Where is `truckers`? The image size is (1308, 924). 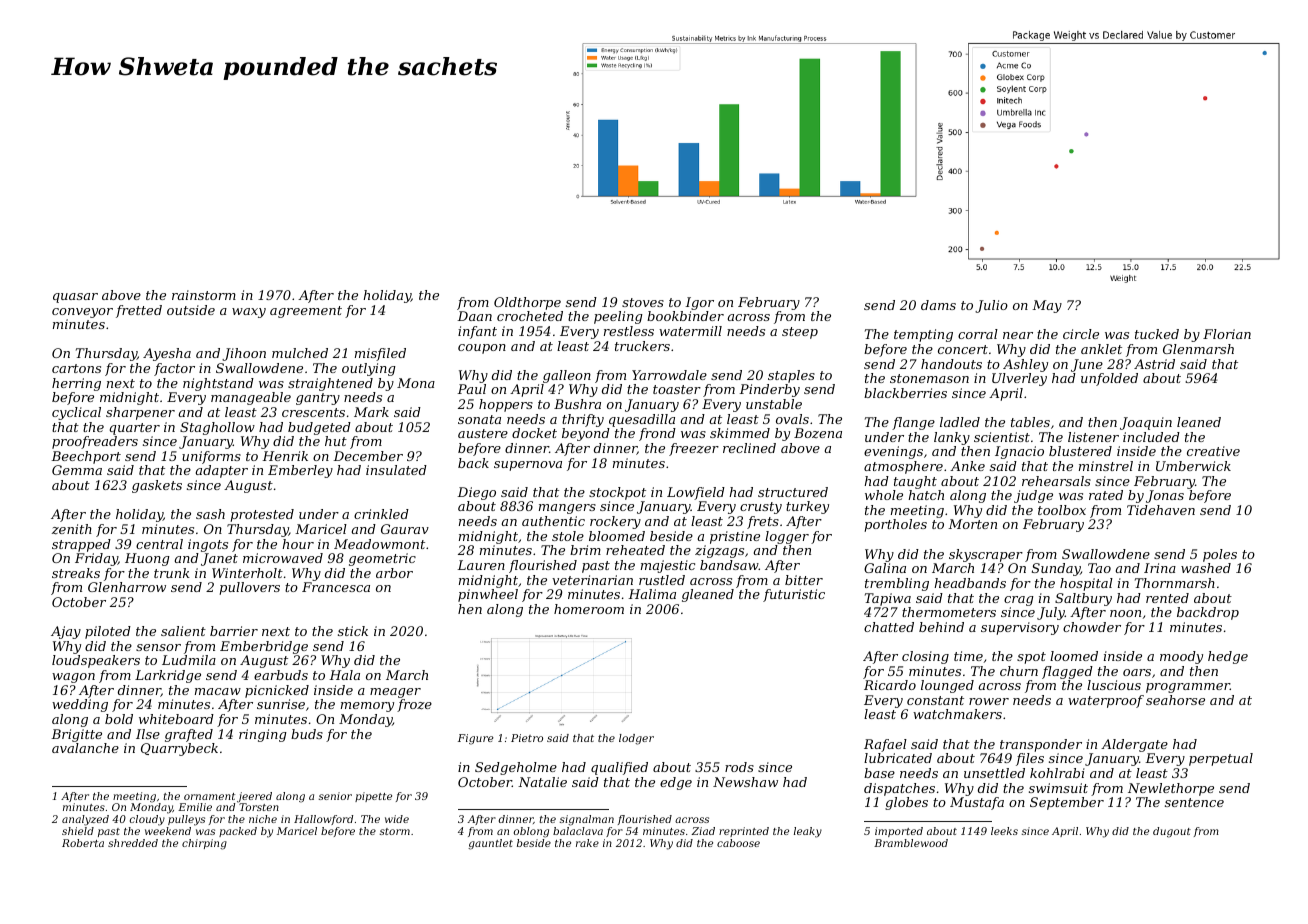 truckers is located at coordinates (642, 346).
